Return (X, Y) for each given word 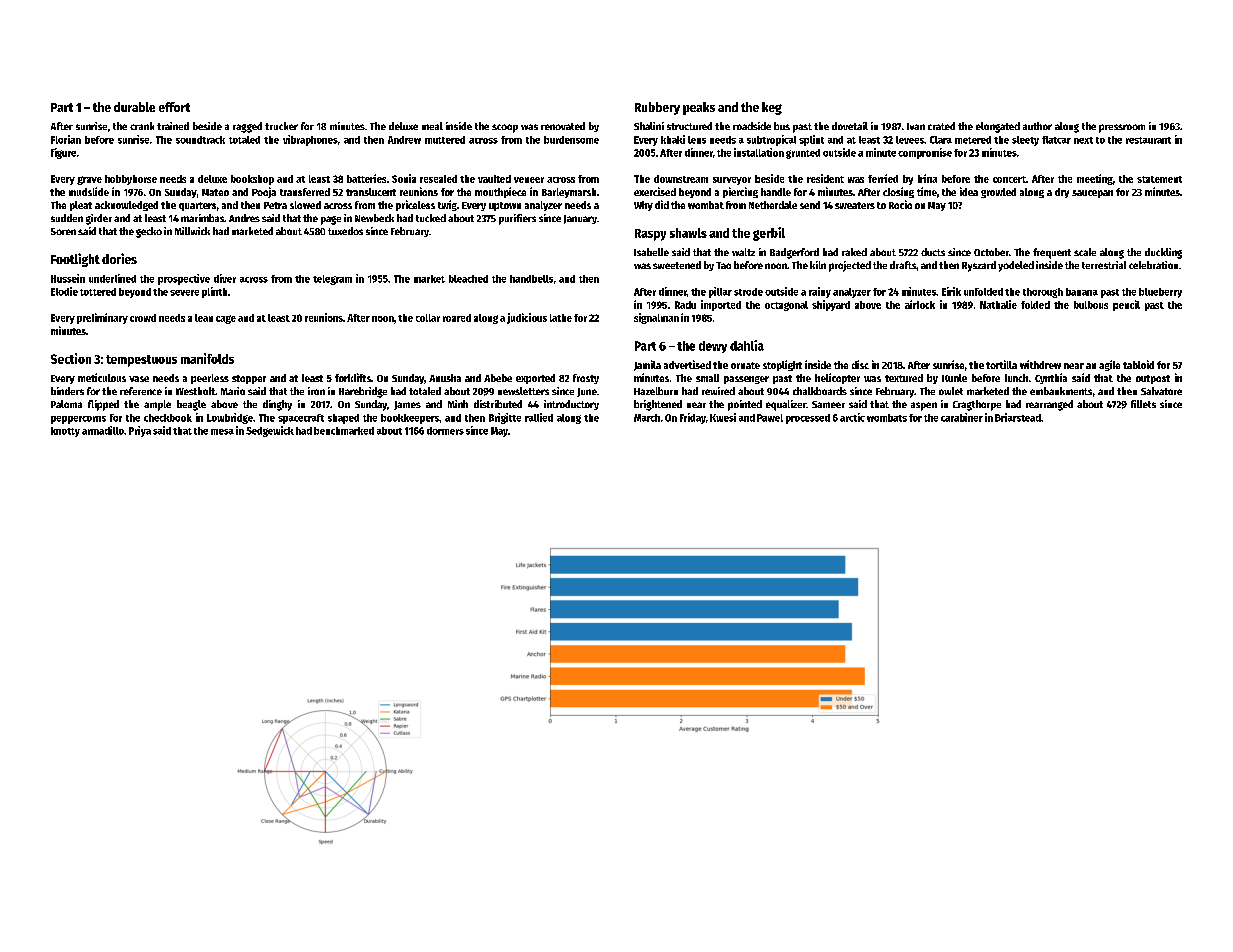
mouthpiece (500, 192)
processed (808, 419)
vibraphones (310, 140)
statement (1159, 179)
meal (432, 126)
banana (1082, 292)
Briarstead (1018, 417)
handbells (531, 279)
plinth (214, 292)
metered (973, 140)
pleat (81, 206)
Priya (140, 431)
